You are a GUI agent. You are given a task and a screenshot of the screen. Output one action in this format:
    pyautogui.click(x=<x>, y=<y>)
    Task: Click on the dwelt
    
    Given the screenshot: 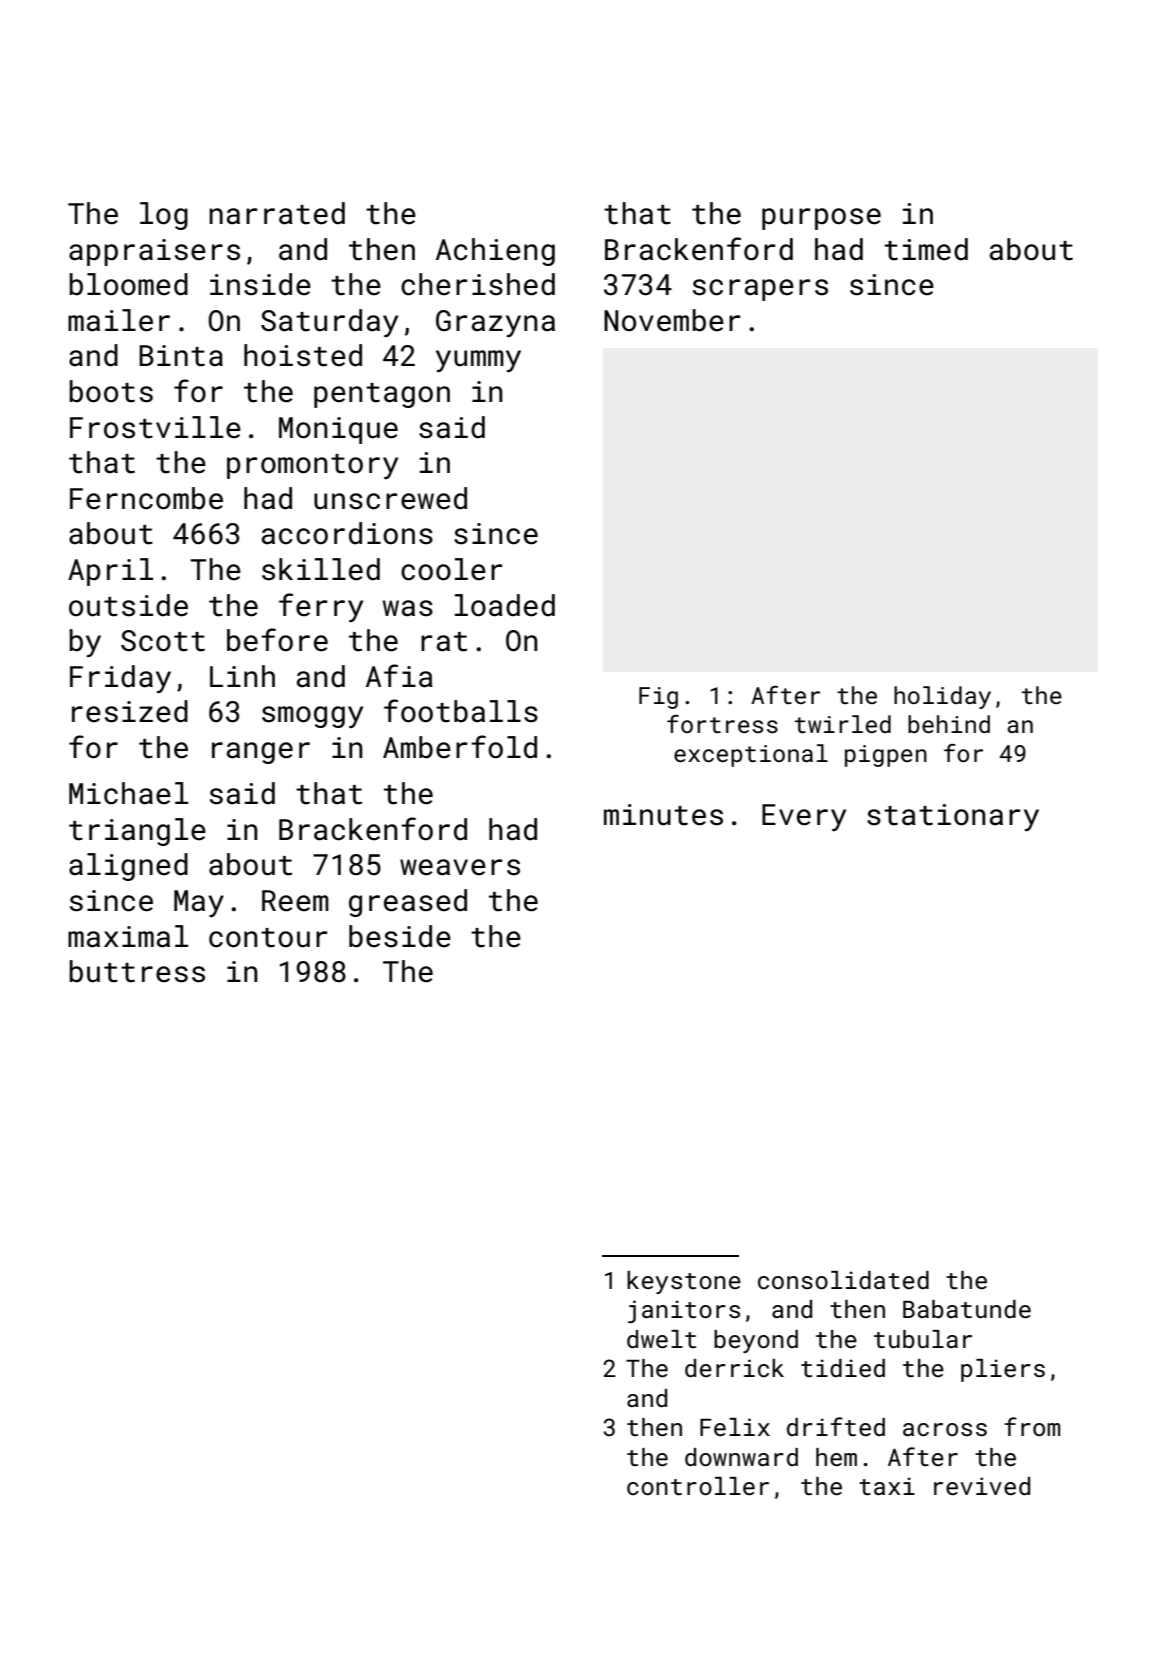 What is the action you would take?
    pyautogui.click(x=661, y=1339)
